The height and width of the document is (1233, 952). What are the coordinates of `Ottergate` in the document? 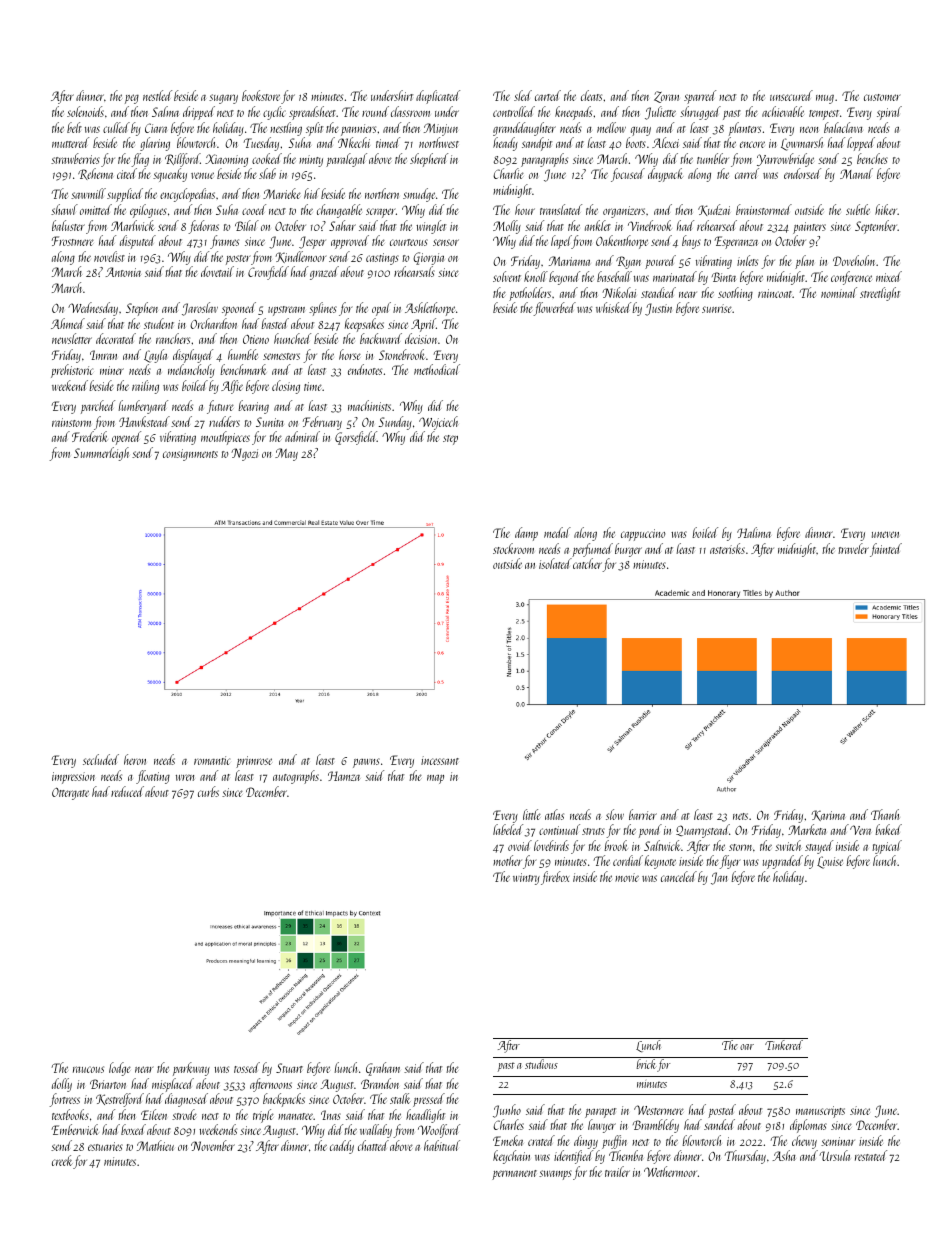 It's located at (70, 793).
